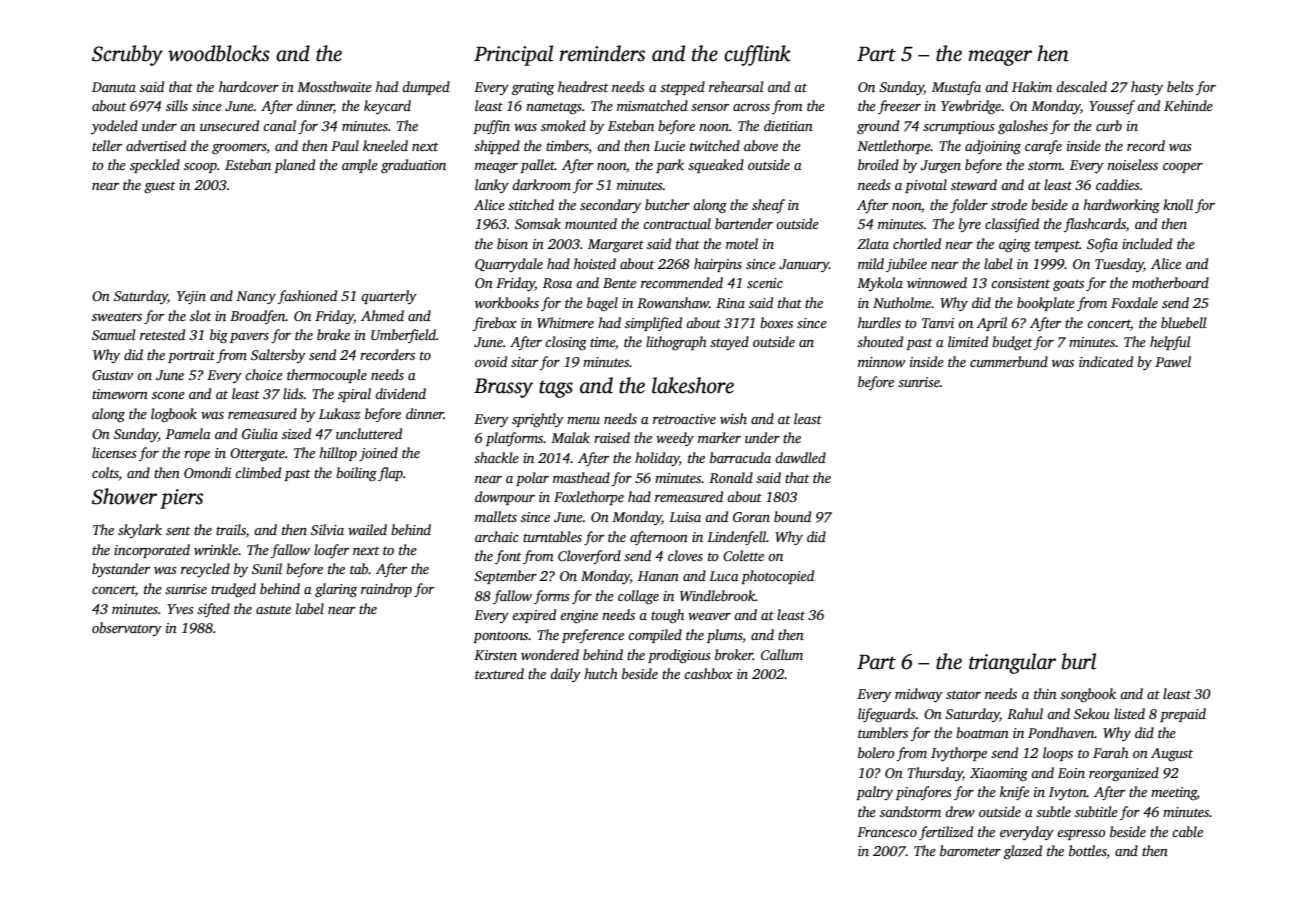  I want to click on lithograph, so click(676, 343).
